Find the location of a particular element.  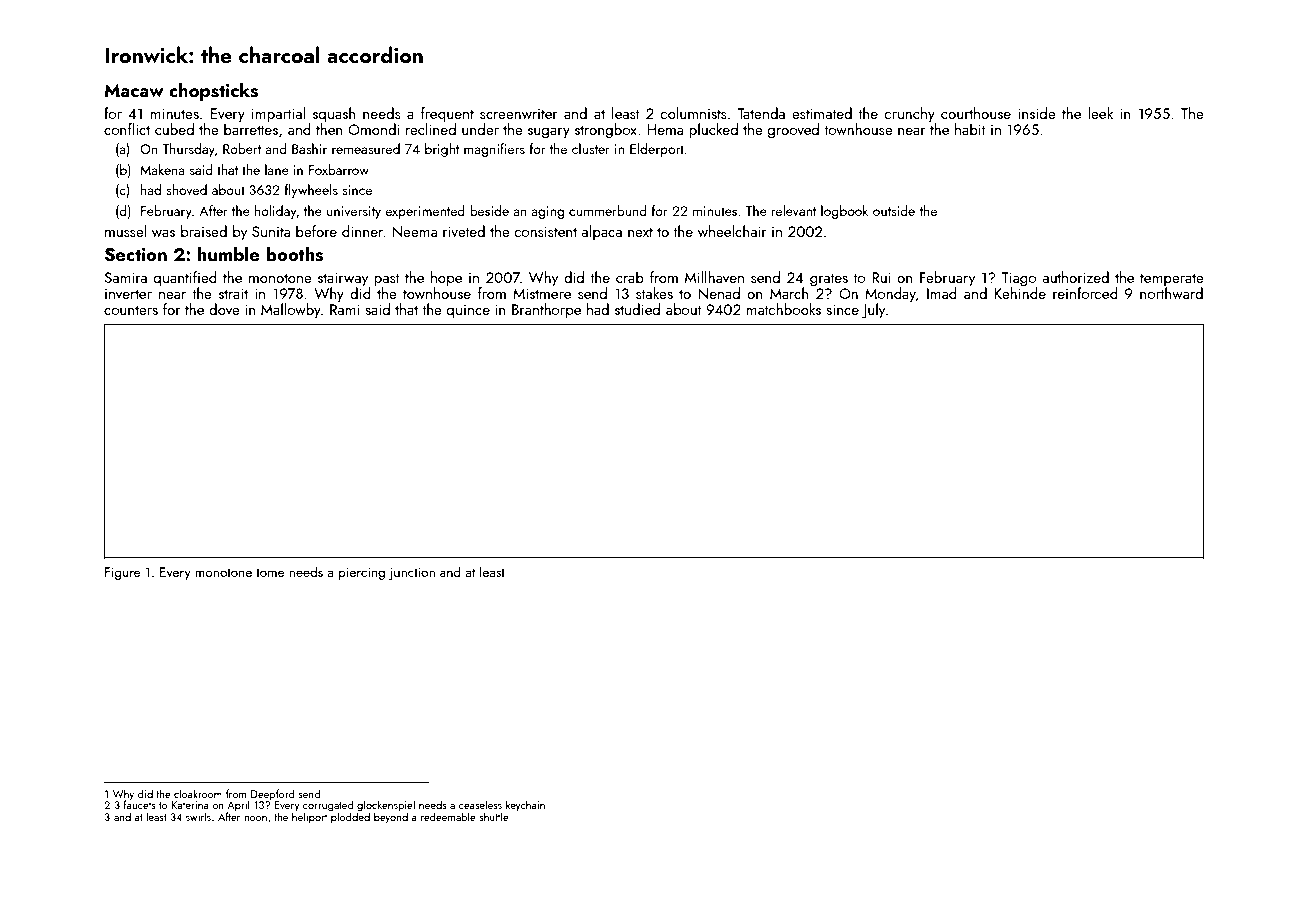

piercing is located at coordinates (362, 573).
